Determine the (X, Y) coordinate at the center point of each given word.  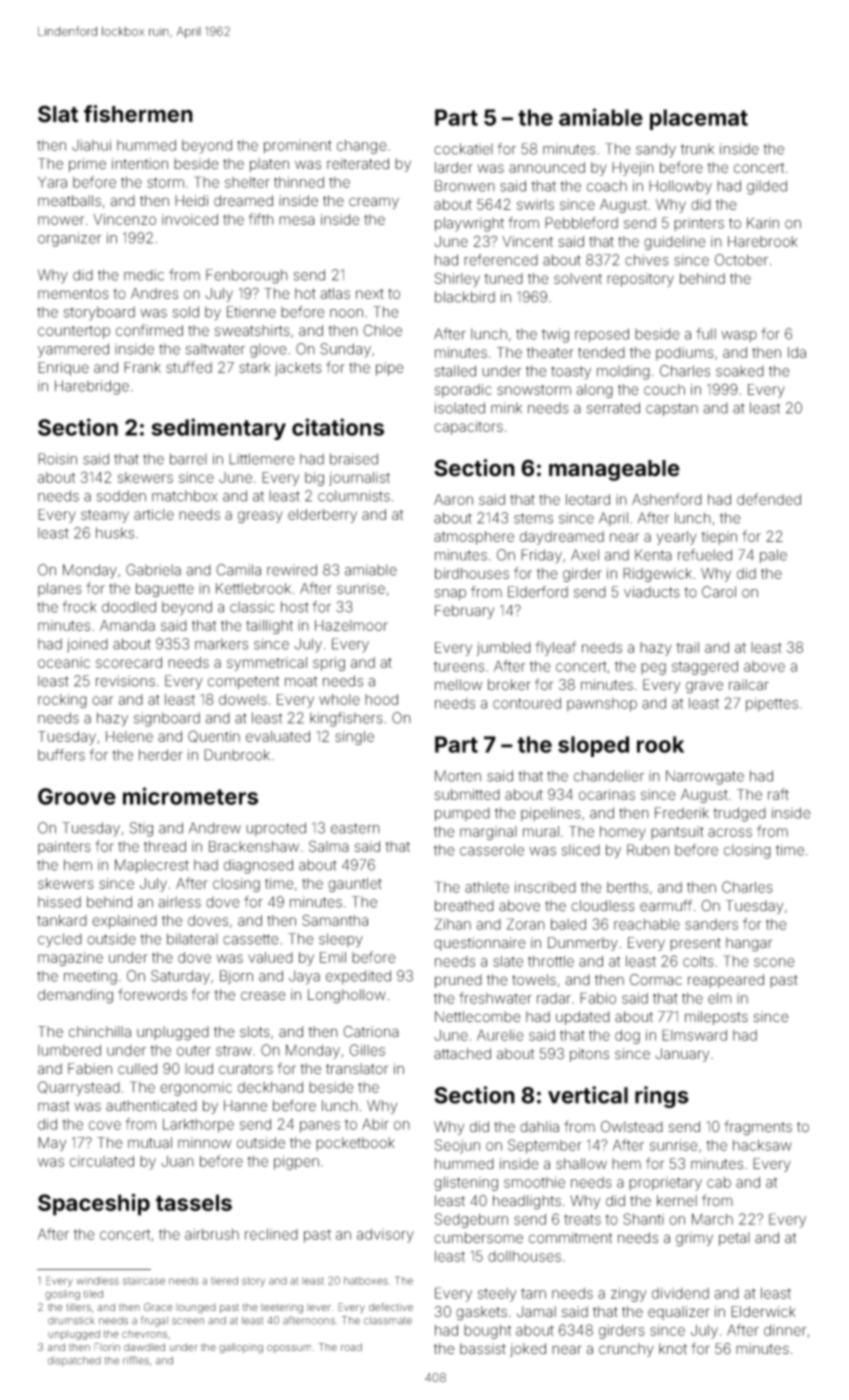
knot (673, 1348)
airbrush (212, 1234)
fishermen (138, 114)
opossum (289, 1349)
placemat (699, 119)
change (362, 147)
